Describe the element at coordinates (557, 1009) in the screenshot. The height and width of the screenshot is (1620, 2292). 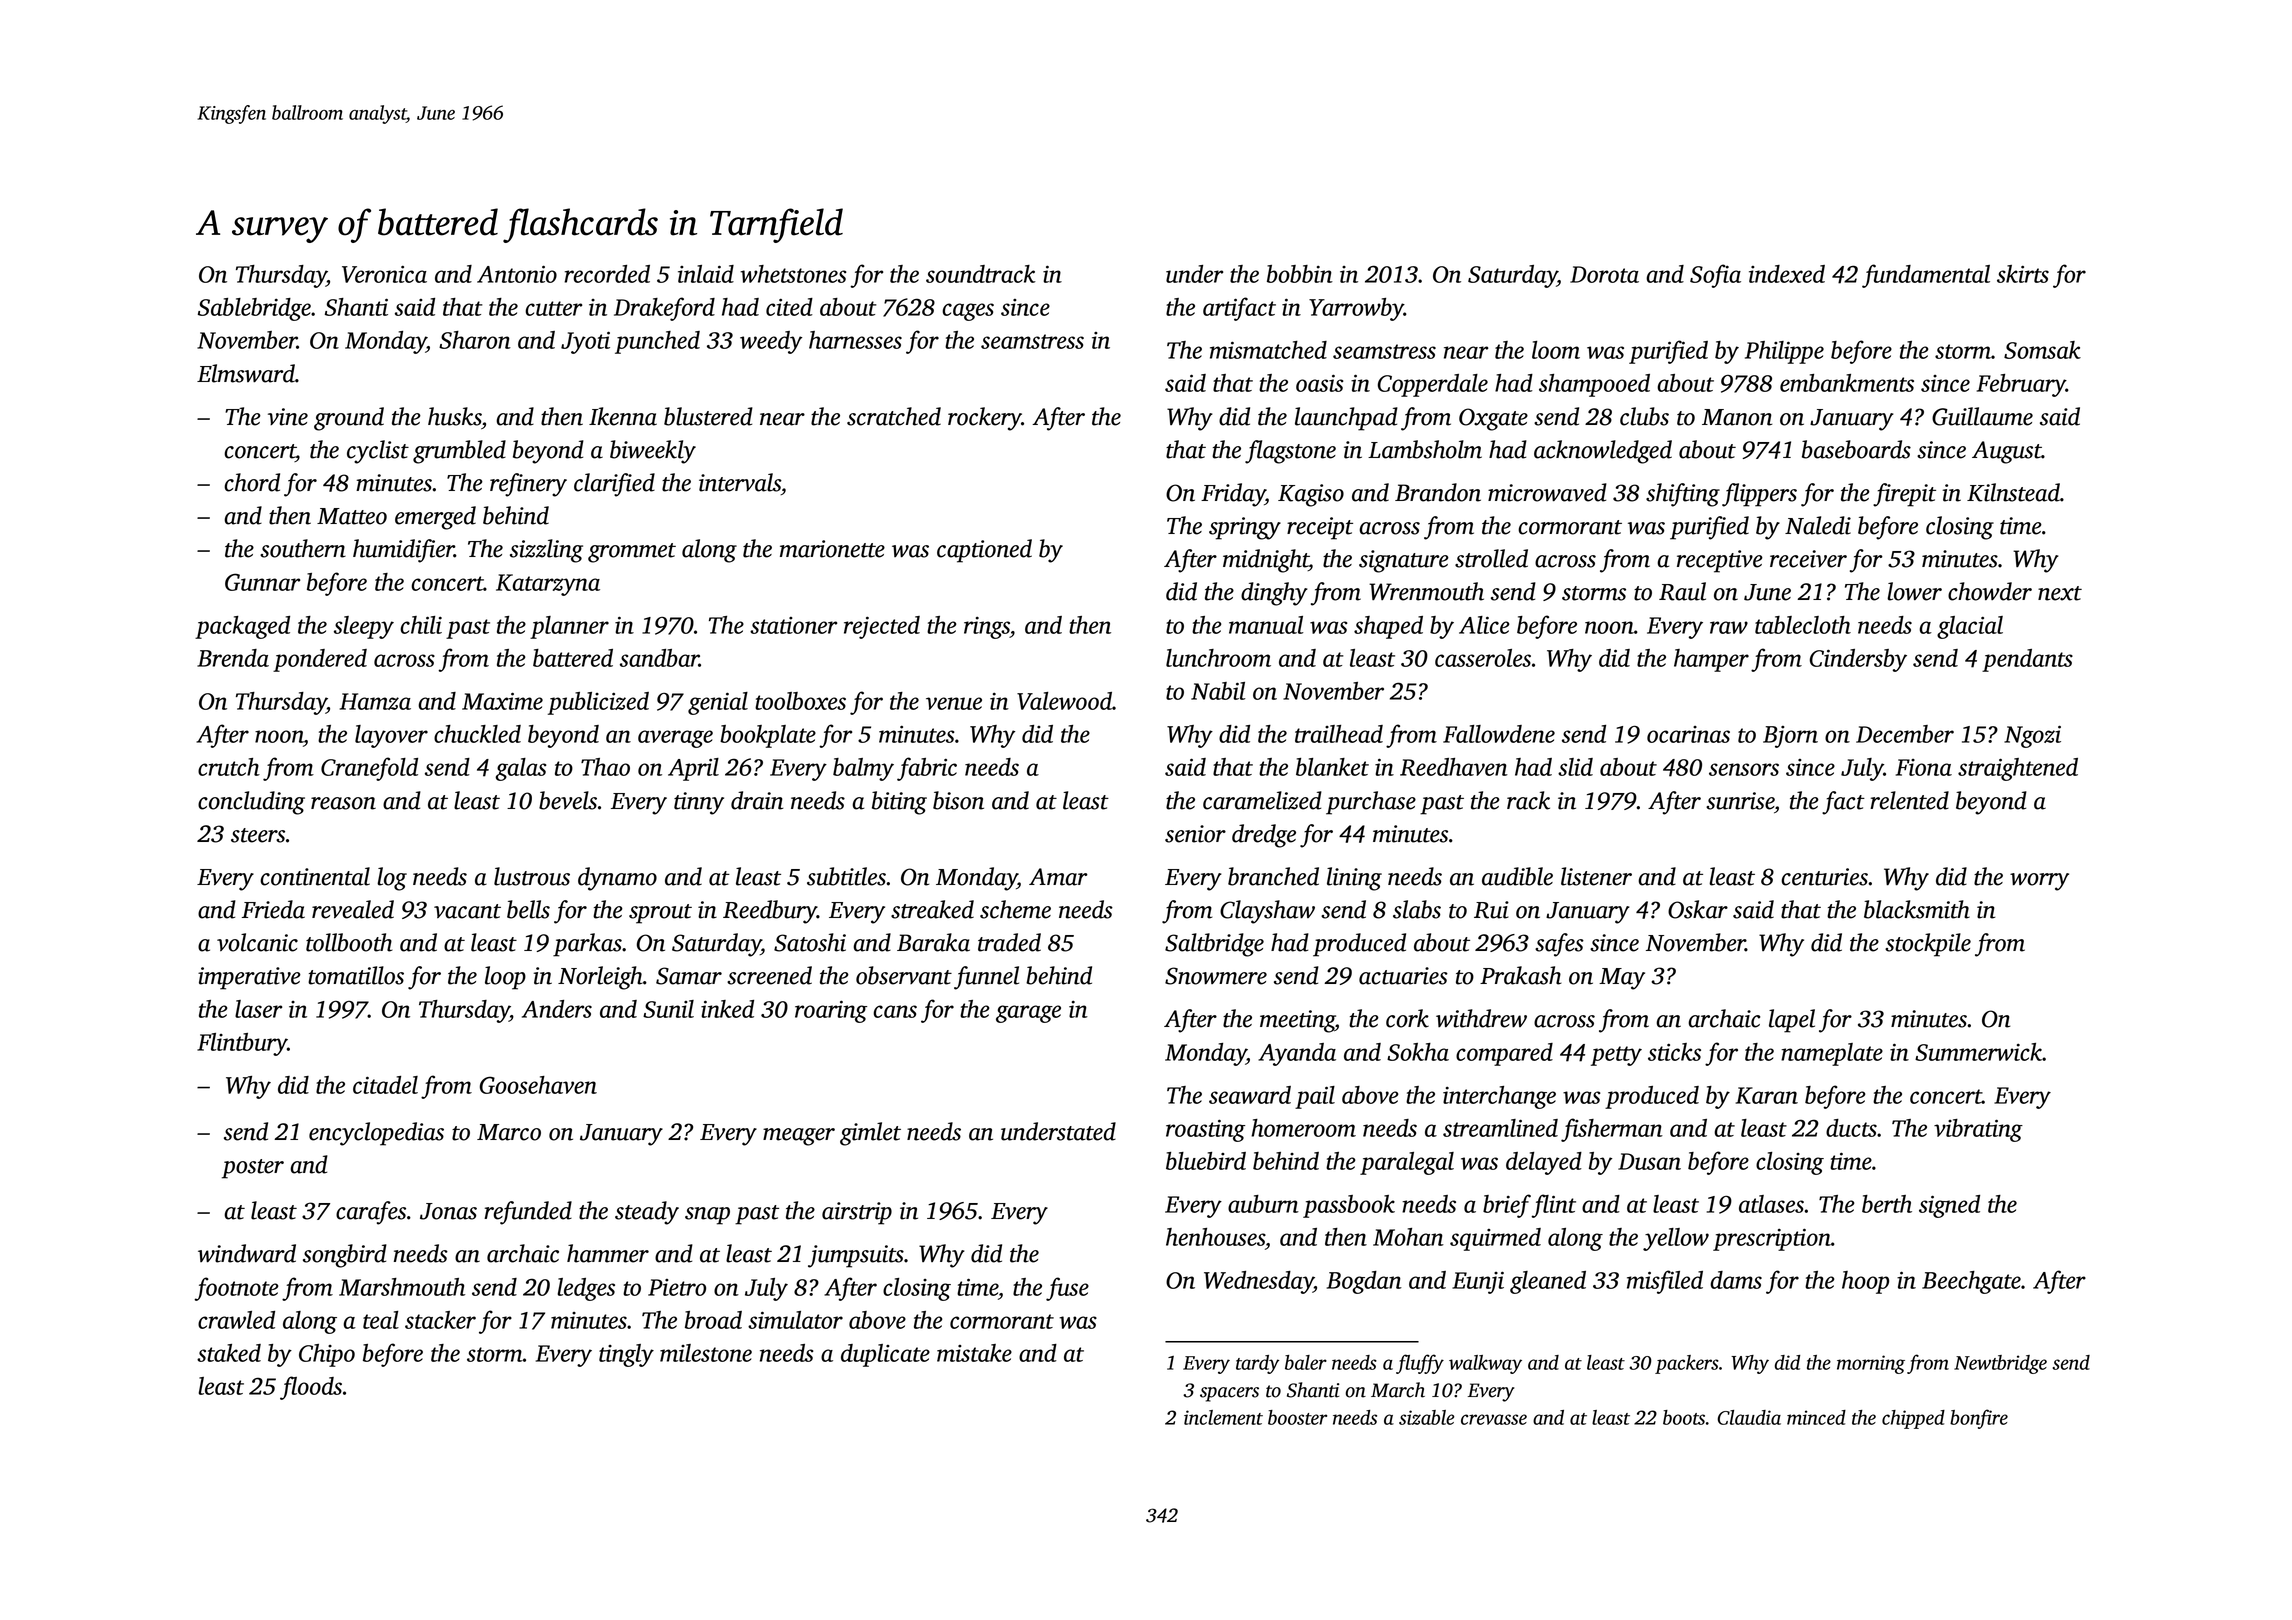
I see `Anders` at that location.
